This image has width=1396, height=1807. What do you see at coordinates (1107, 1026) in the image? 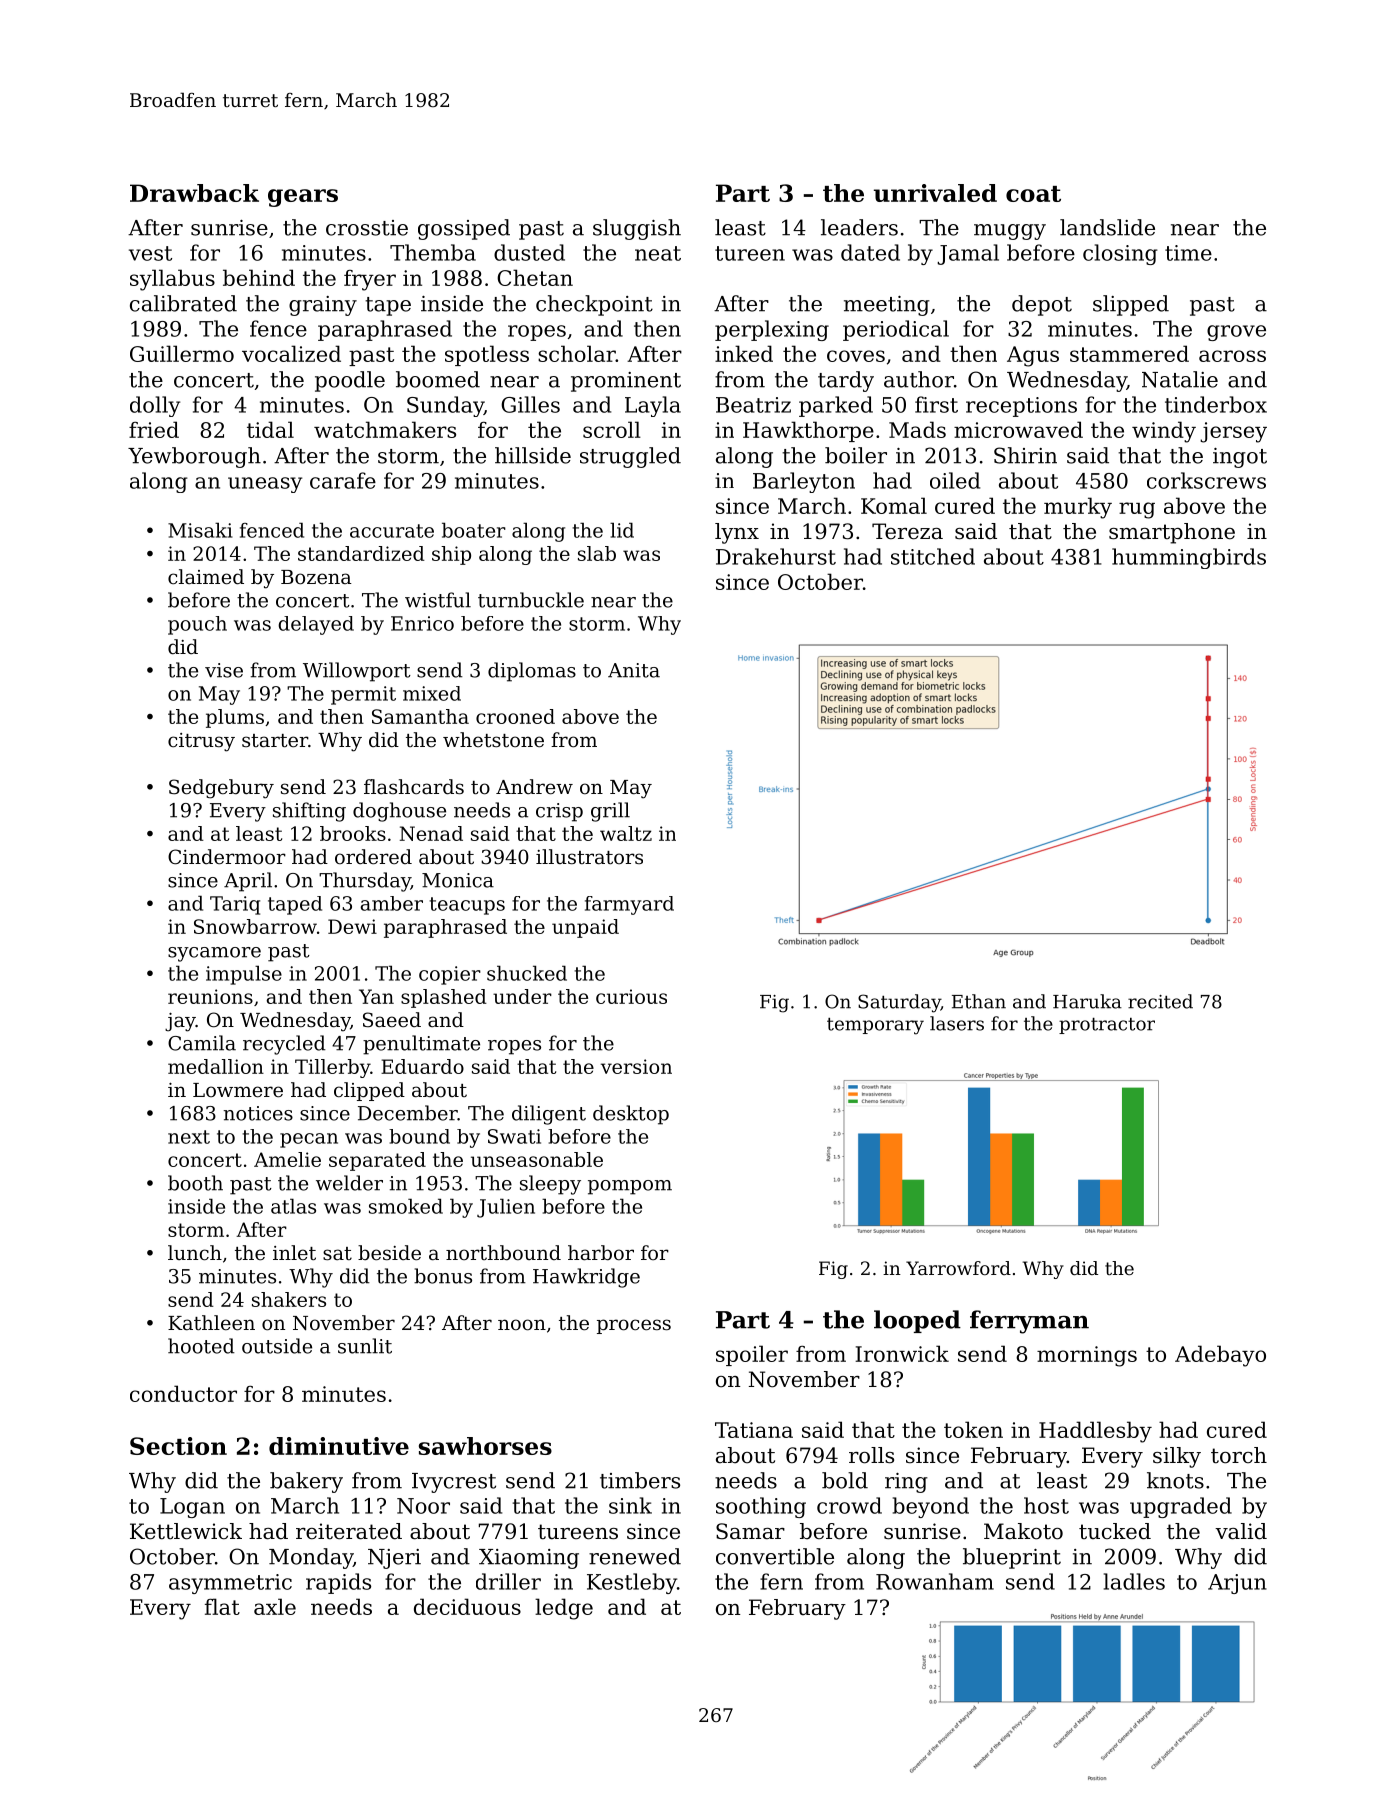
I see `protractor` at bounding box center [1107, 1026].
